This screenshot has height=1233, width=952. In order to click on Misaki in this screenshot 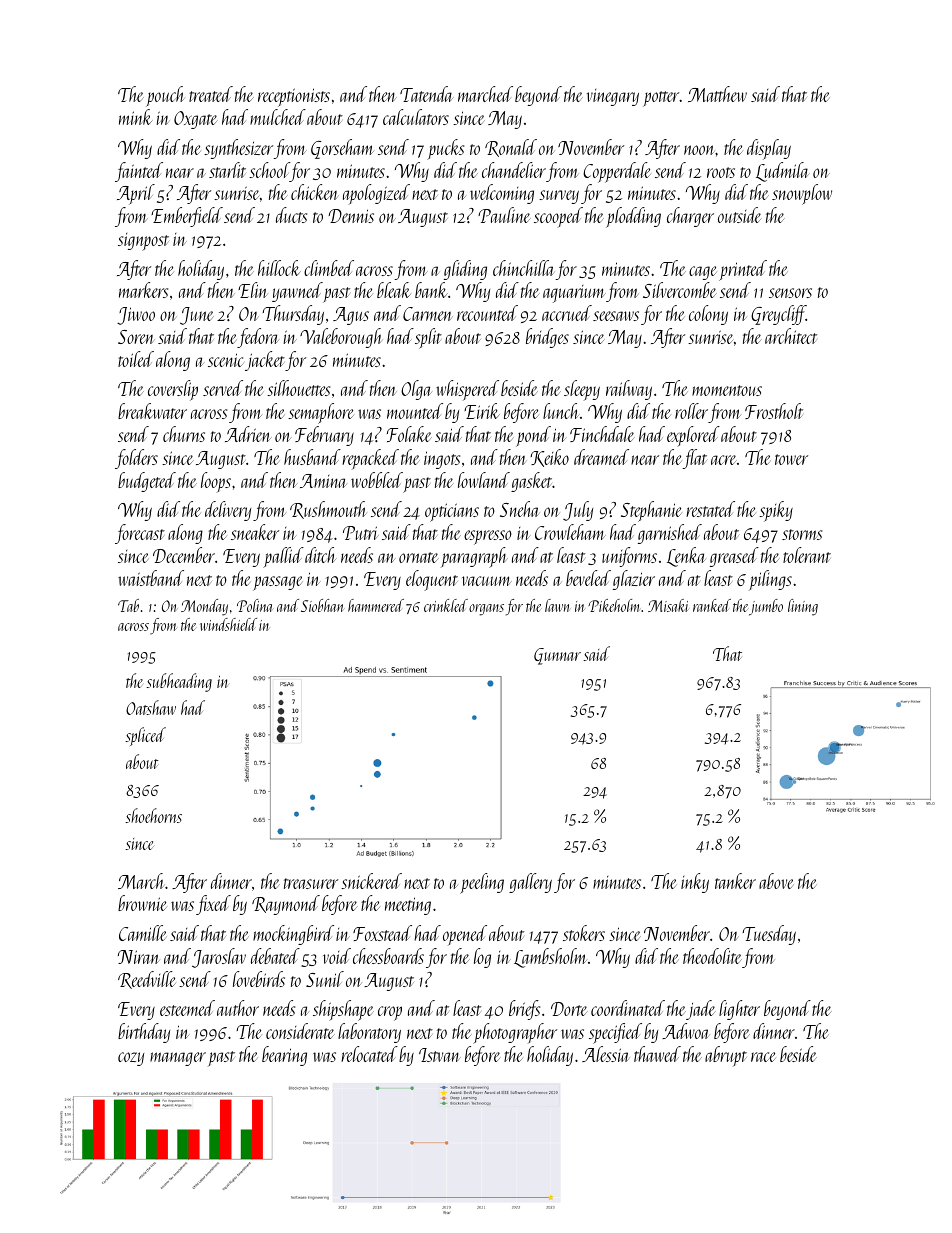, I will do `click(668, 605)`.
